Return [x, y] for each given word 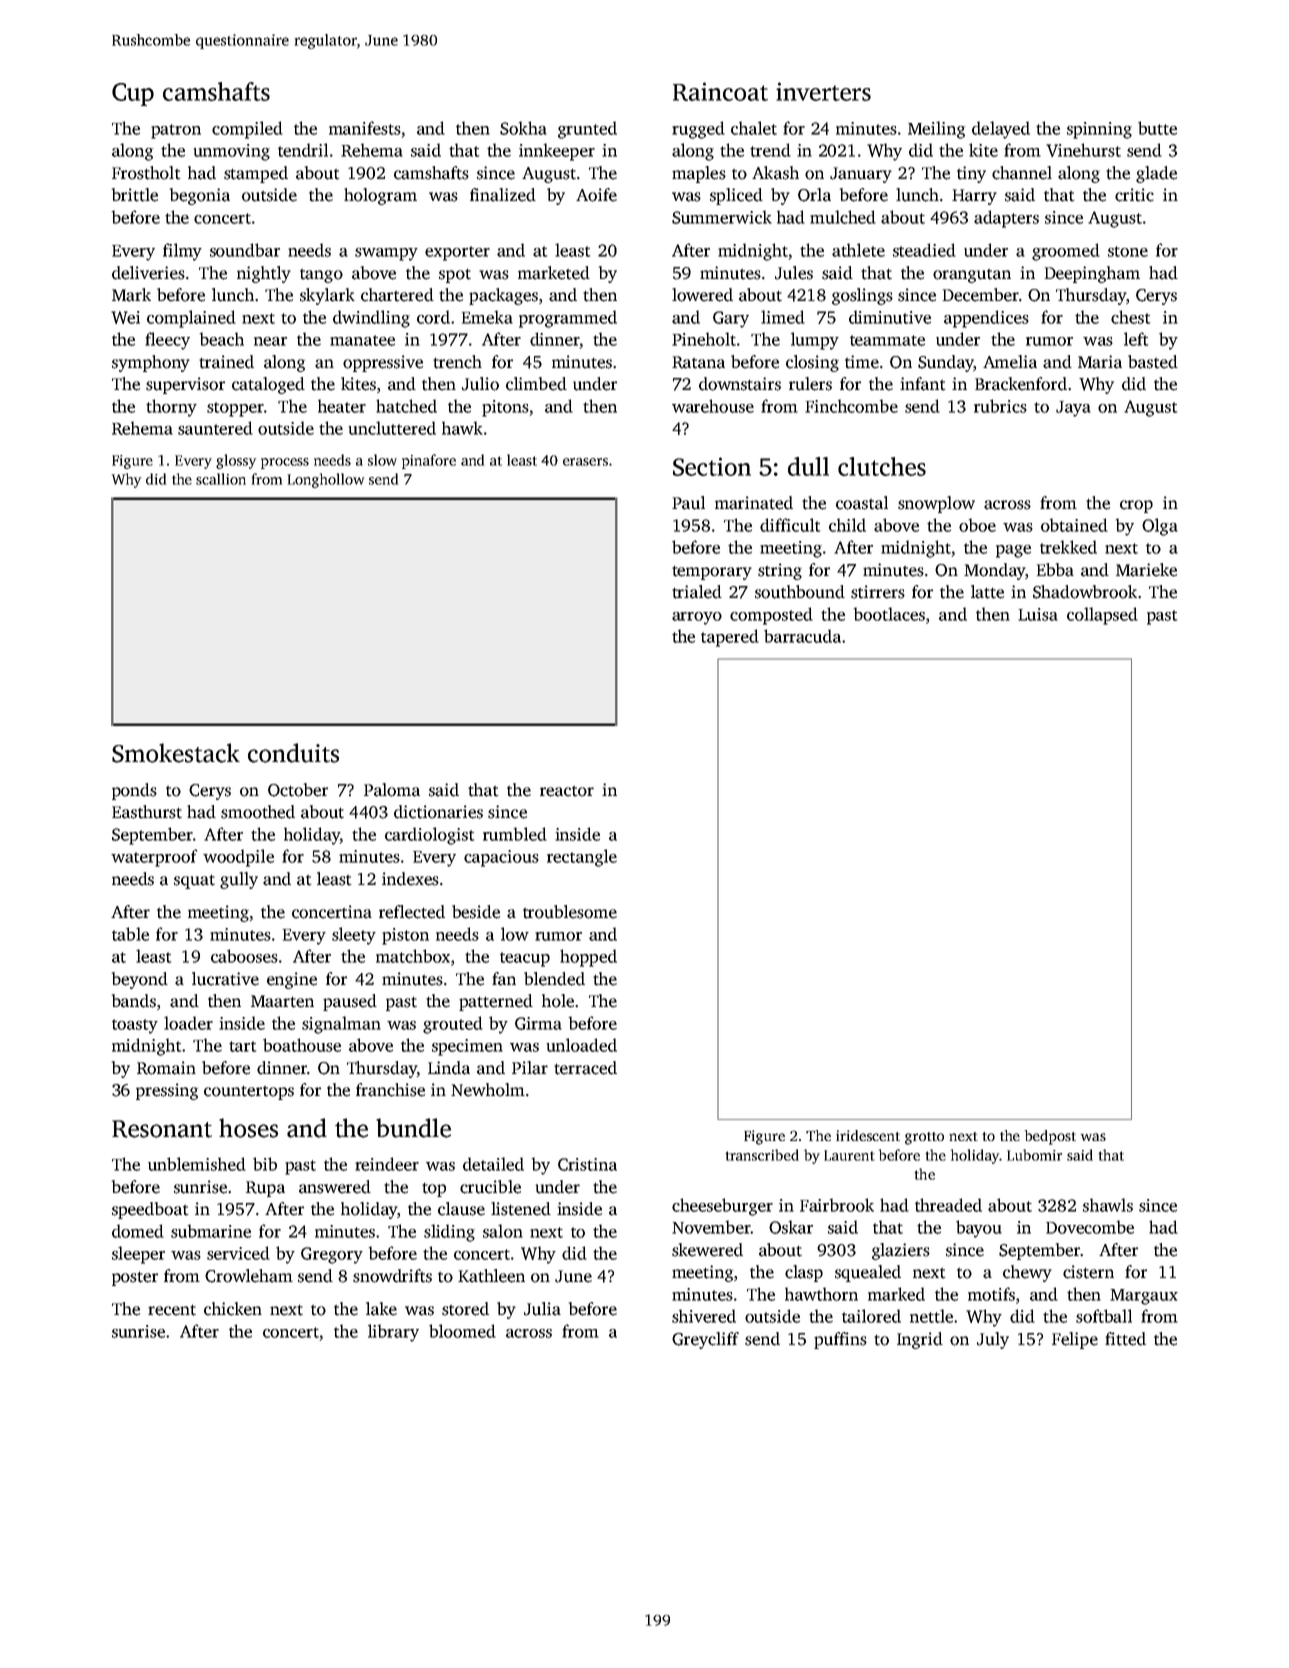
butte [1157, 128]
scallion [221, 479]
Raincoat [720, 91]
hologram [380, 196]
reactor [567, 791]
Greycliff [705, 1340]
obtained [1074, 525]
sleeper [138, 1255]
